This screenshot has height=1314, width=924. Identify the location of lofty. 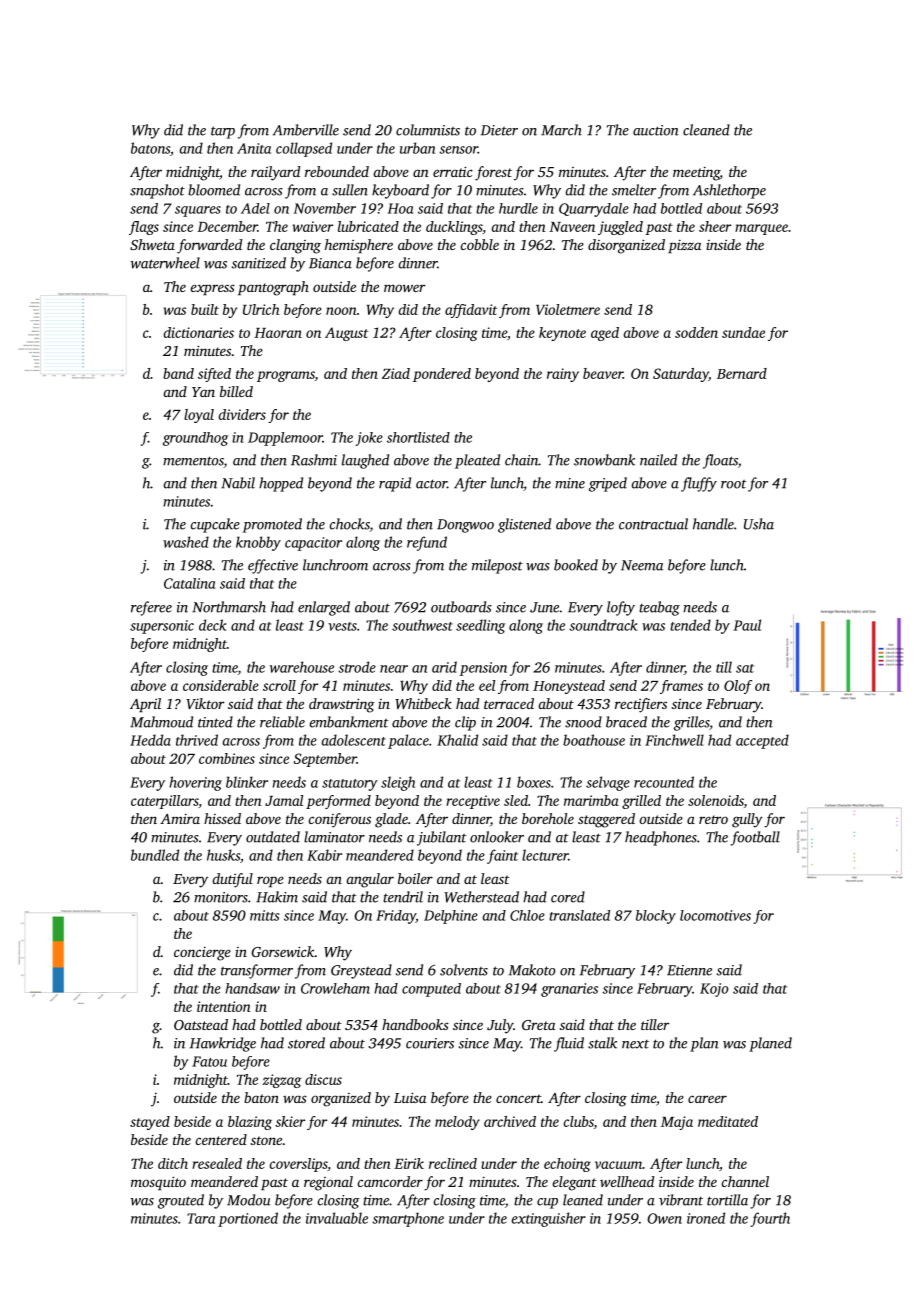
(621, 608).
